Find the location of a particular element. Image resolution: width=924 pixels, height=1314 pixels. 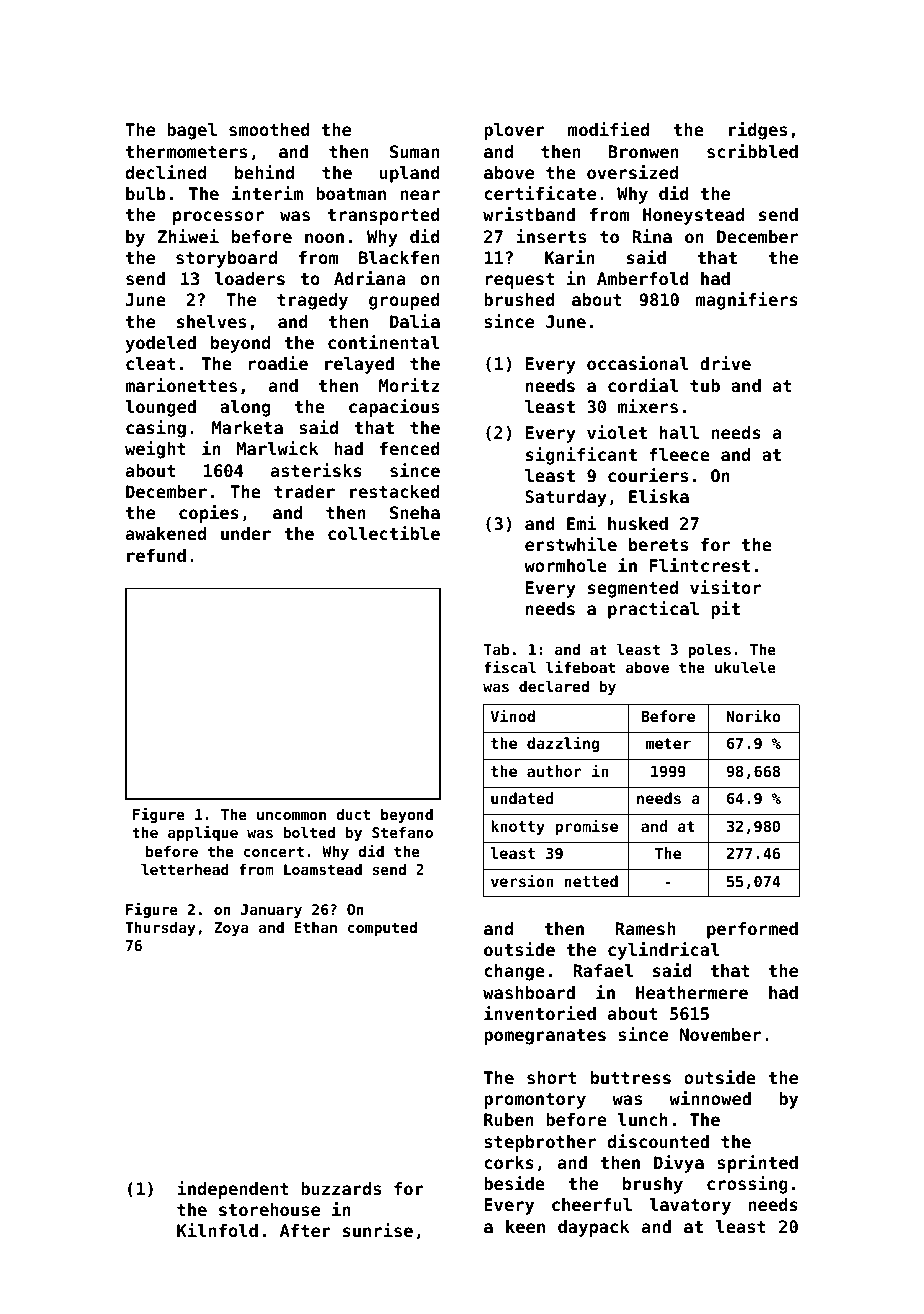

Tab is located at coordinates (496, 649).
